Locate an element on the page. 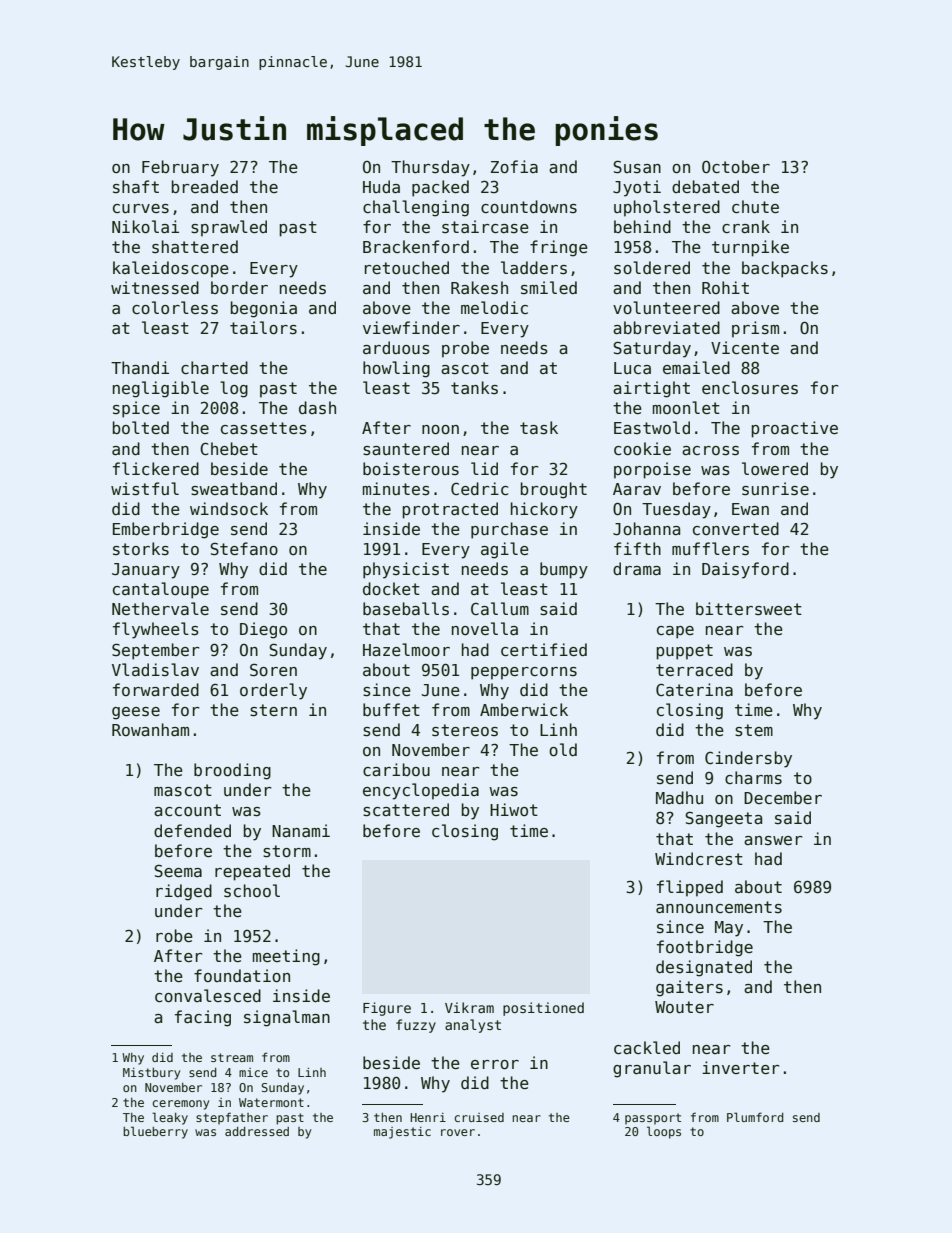 Image resolution: width=952 pixels, height=1233 pixels. soldered is located at coordinates (652, 268).
